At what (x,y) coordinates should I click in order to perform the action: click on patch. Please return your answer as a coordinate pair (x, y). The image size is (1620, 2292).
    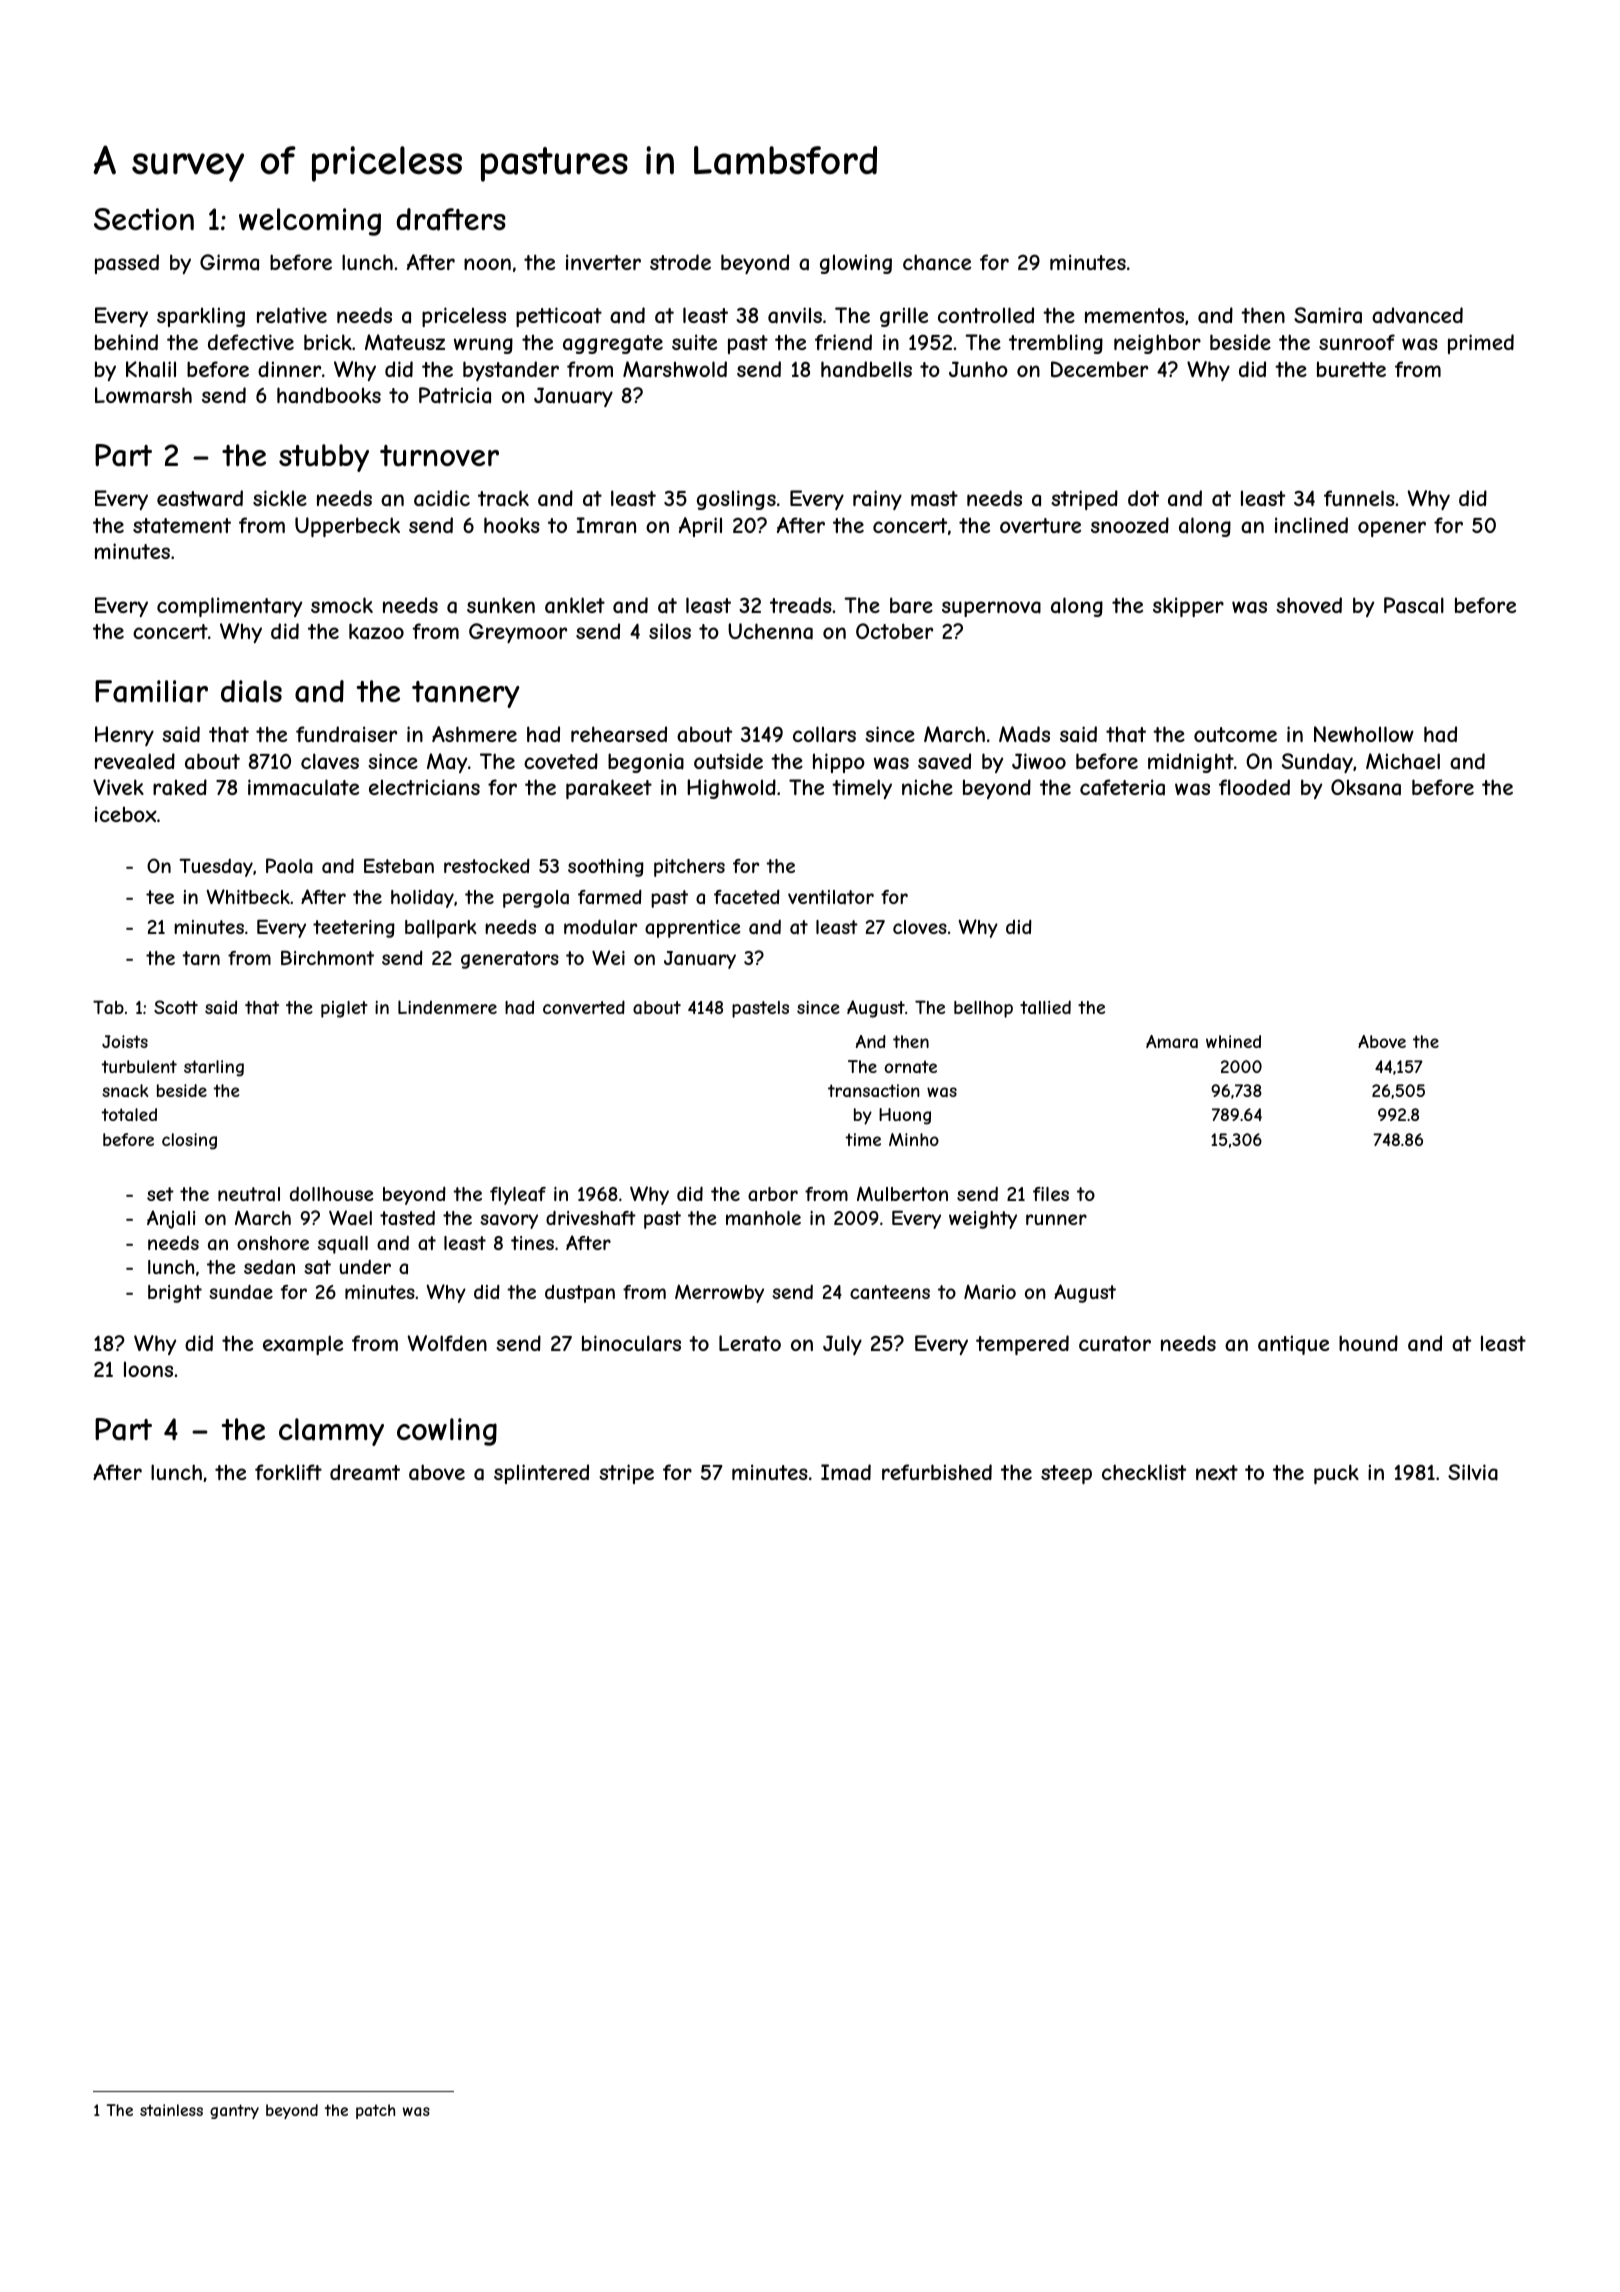
    Looking at the image, I should click on (375, 2111).
